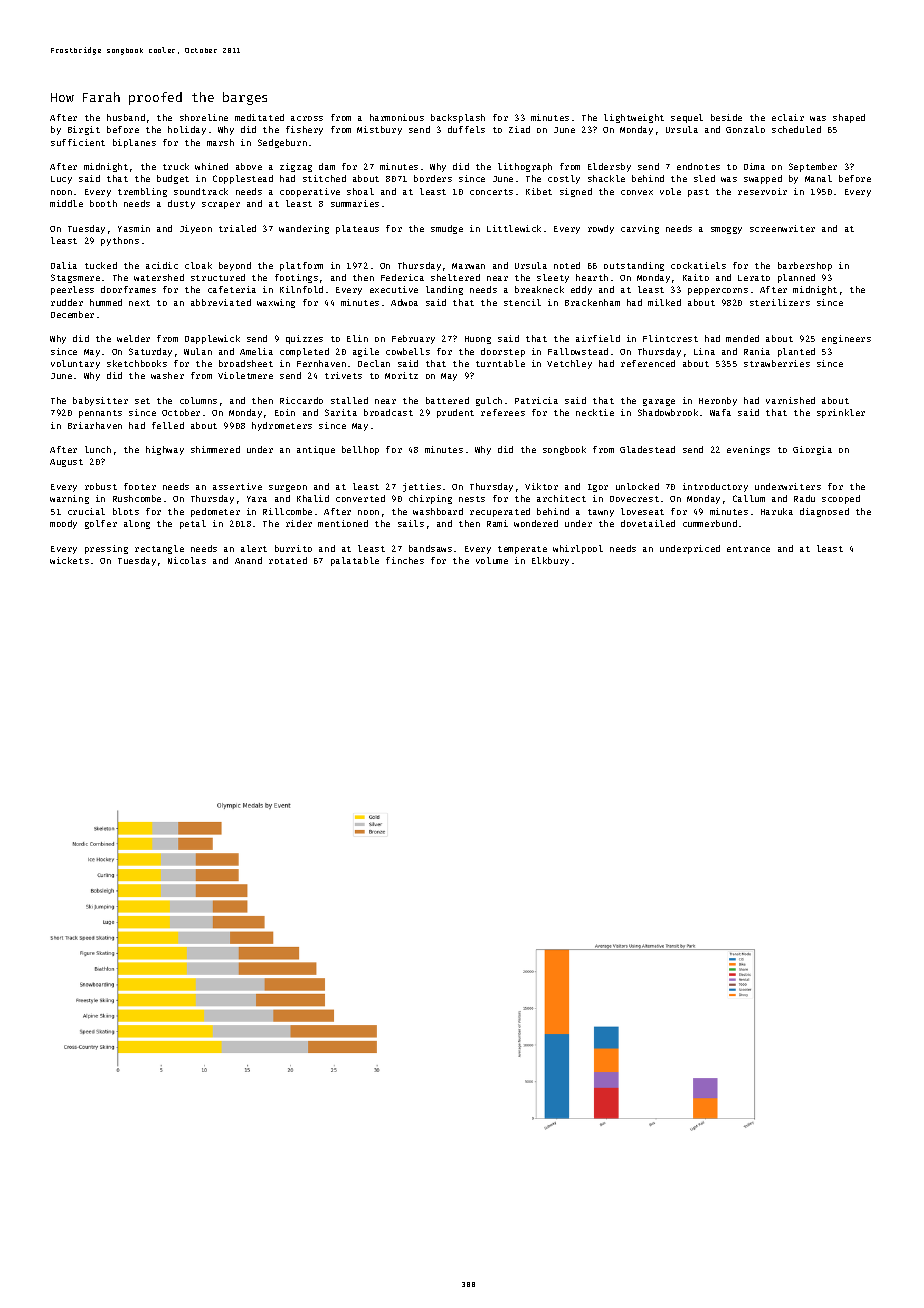 The image size is (924, 1308). What do you see at coordinates (133, 338) in the page?
I see `welder` at bounding box center [133, 338].
